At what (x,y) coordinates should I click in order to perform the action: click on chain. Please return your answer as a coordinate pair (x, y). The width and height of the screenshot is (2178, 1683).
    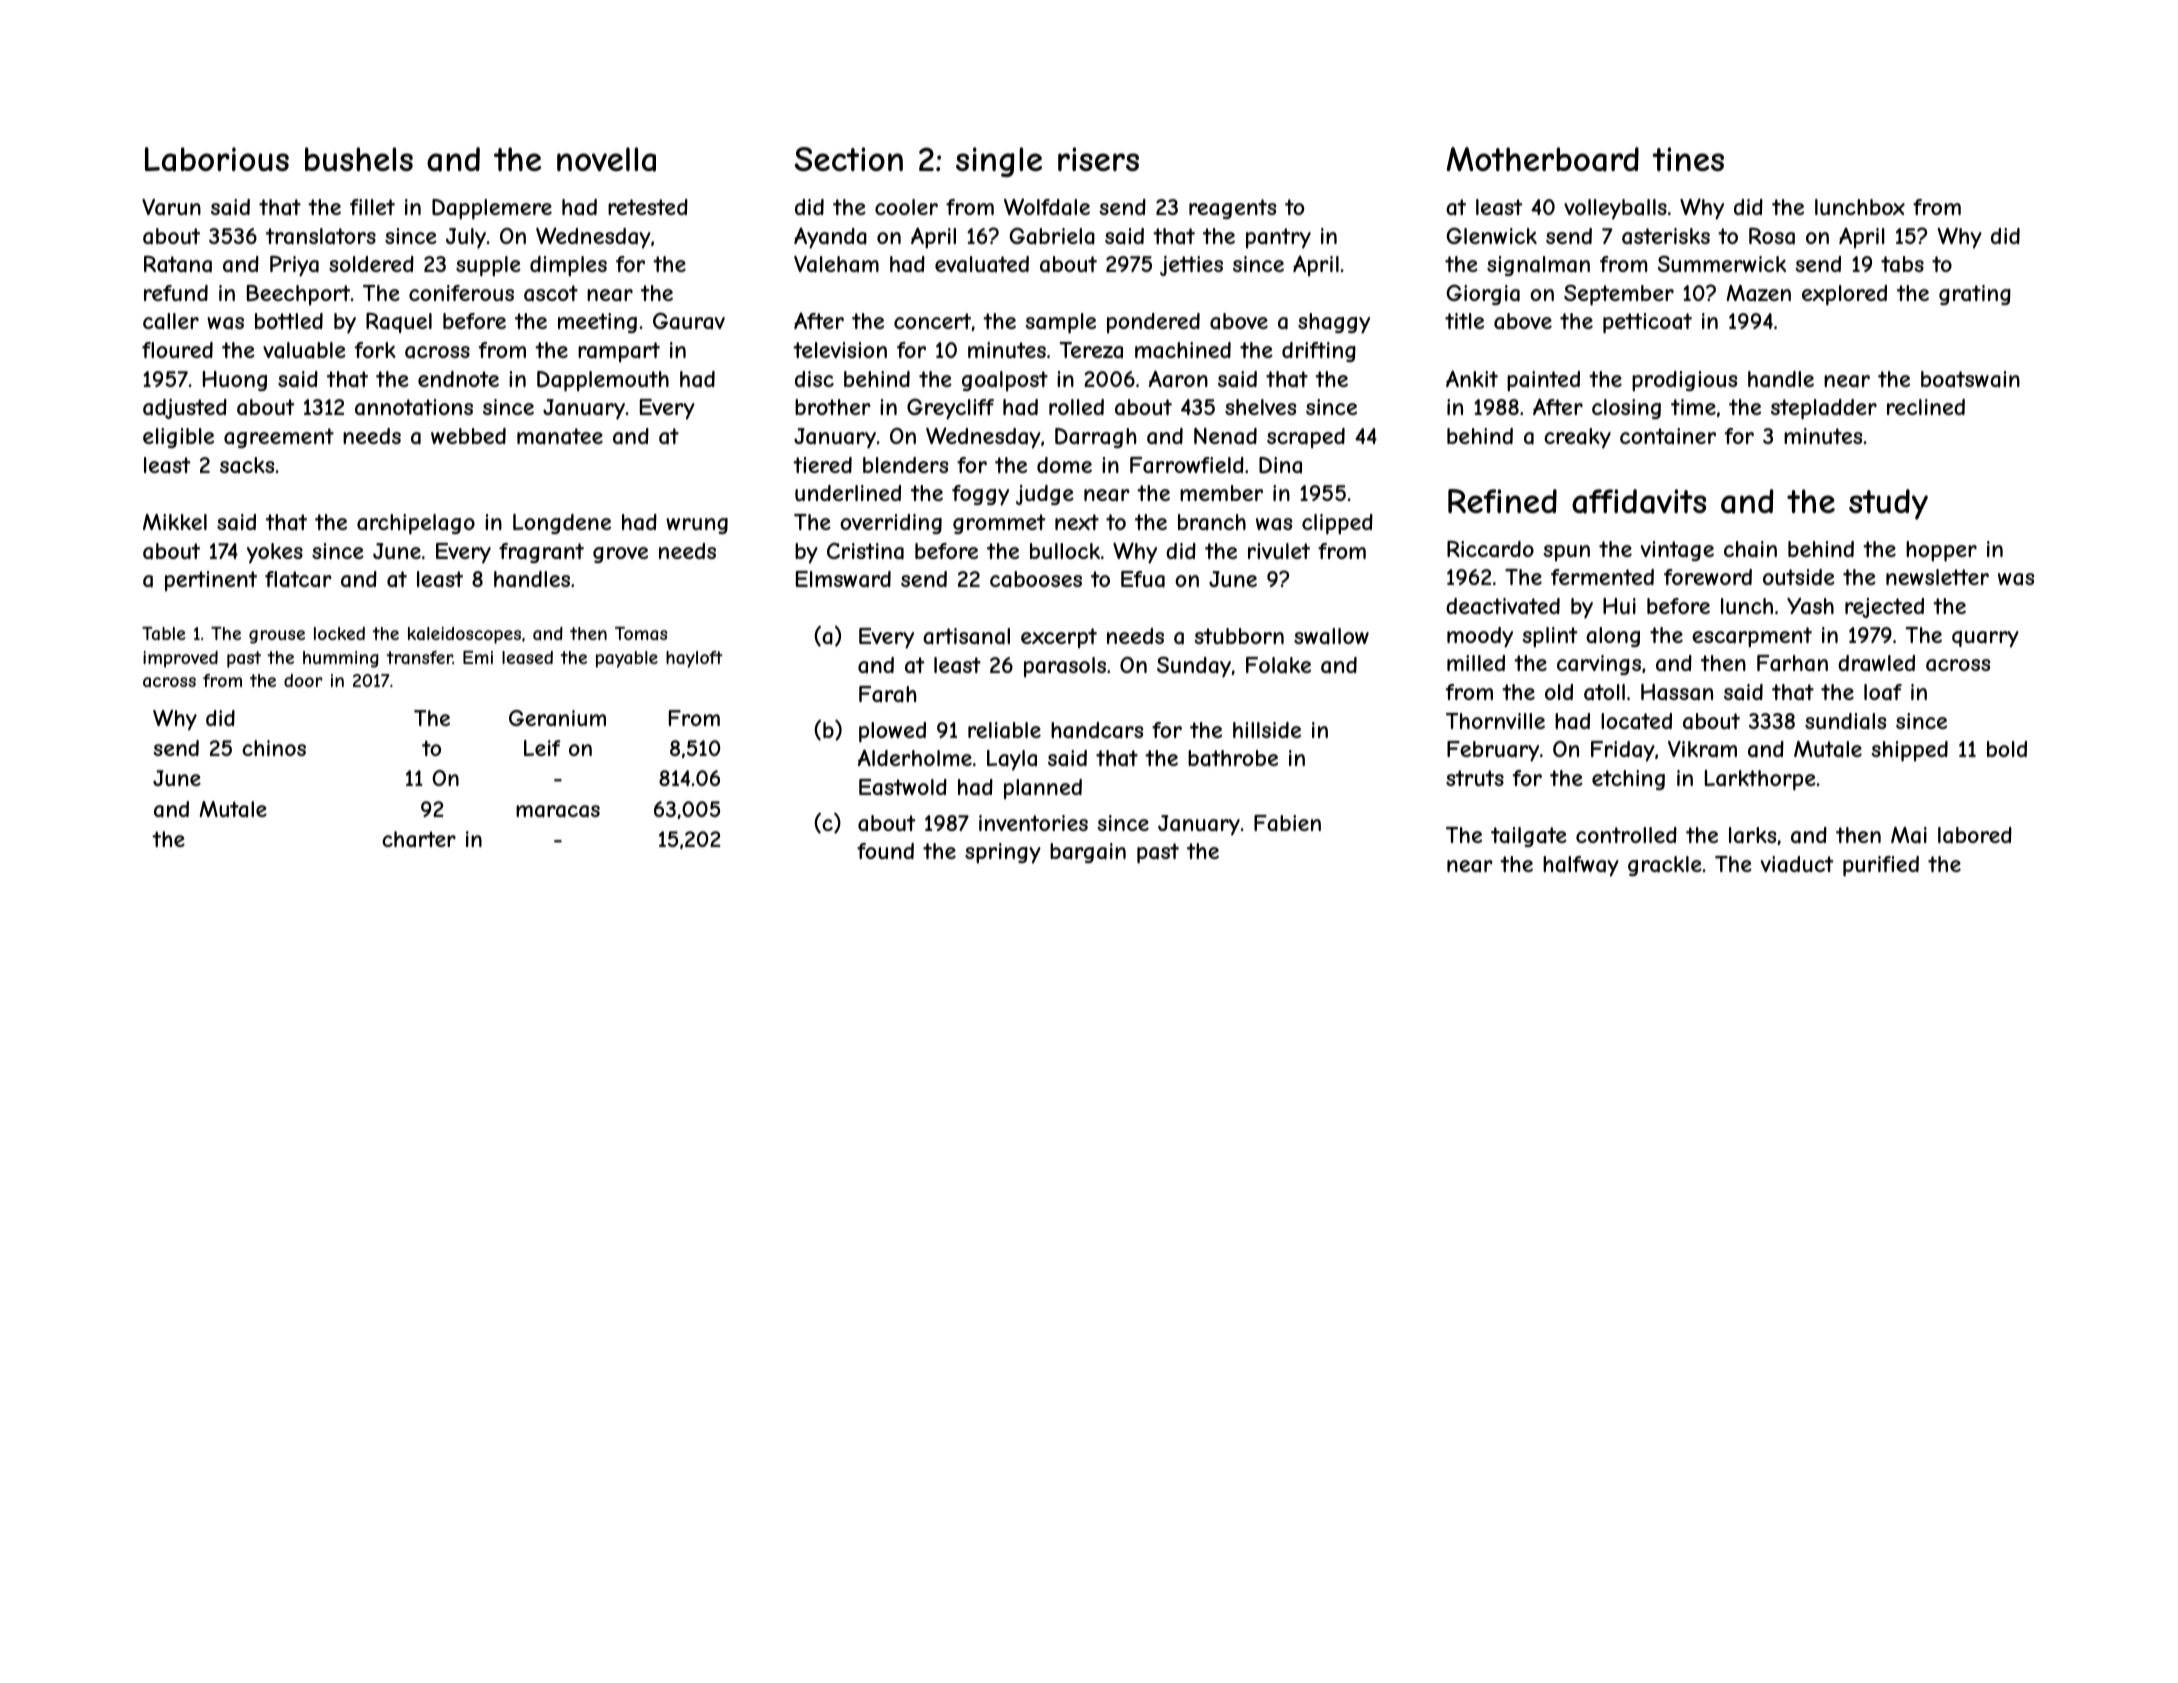
    Looking at the image, I should click on (1750, 549).
